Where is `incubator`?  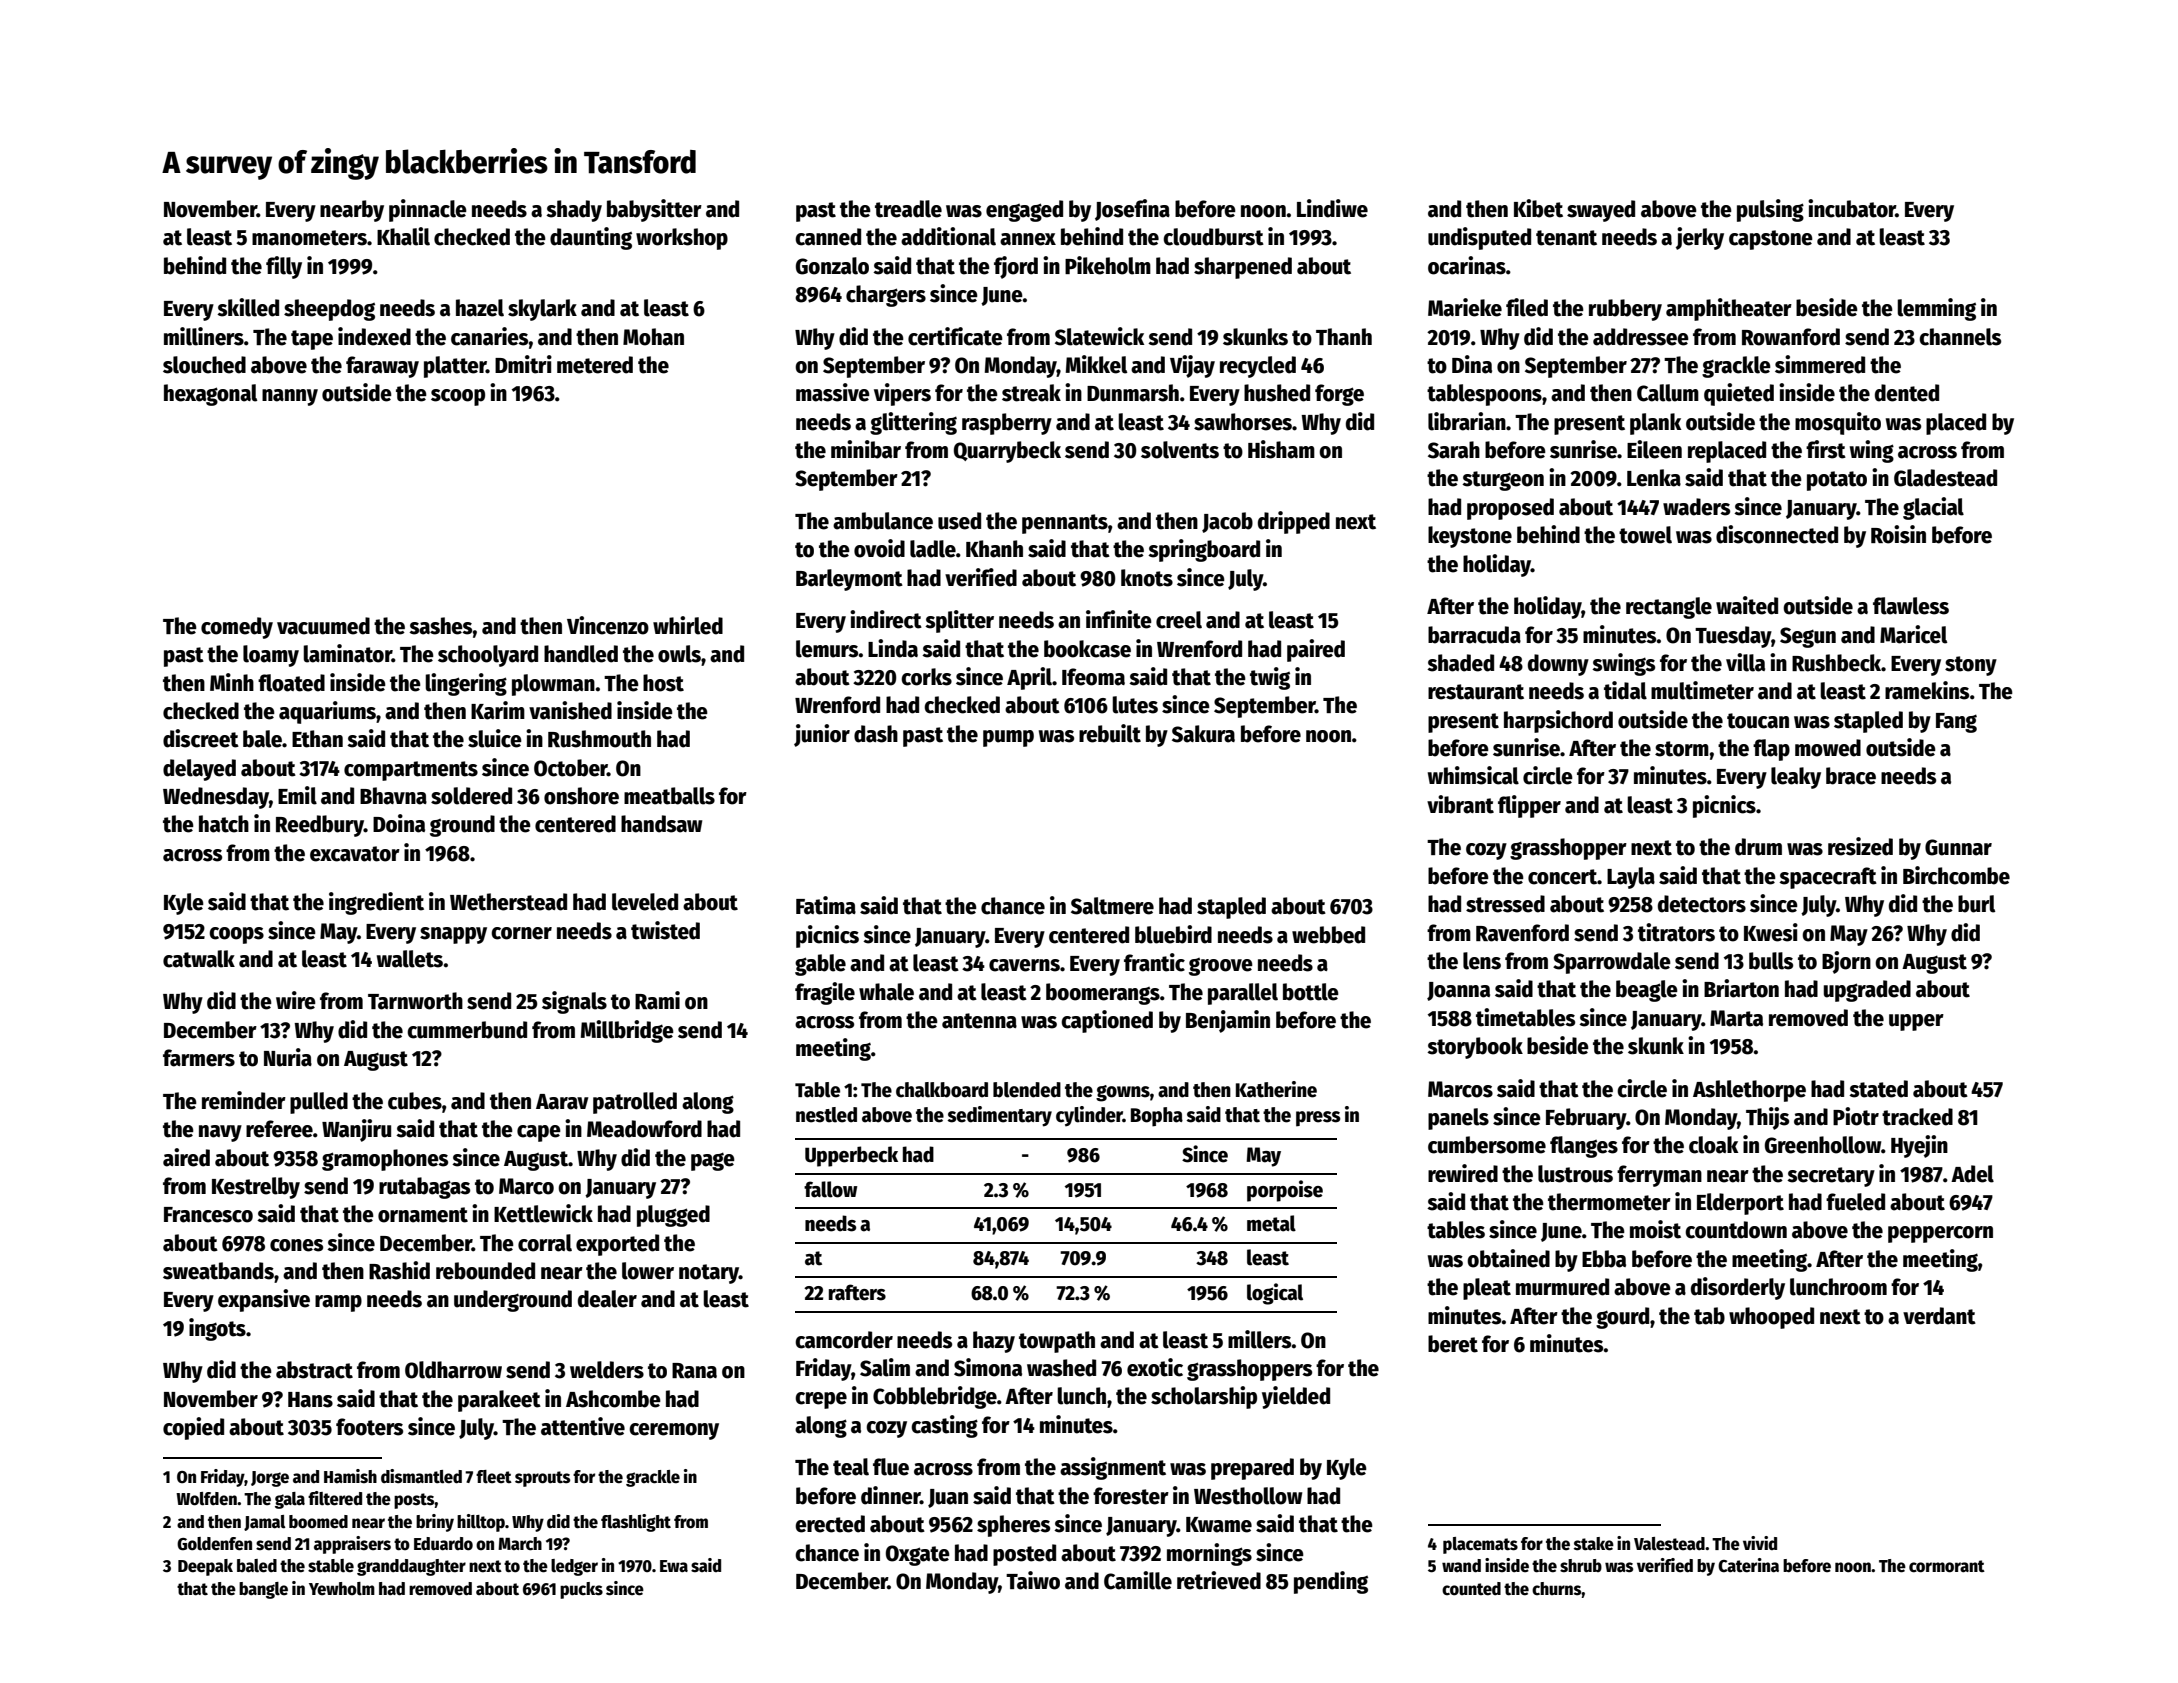 incubator is located at coordinates (1852, 208).
